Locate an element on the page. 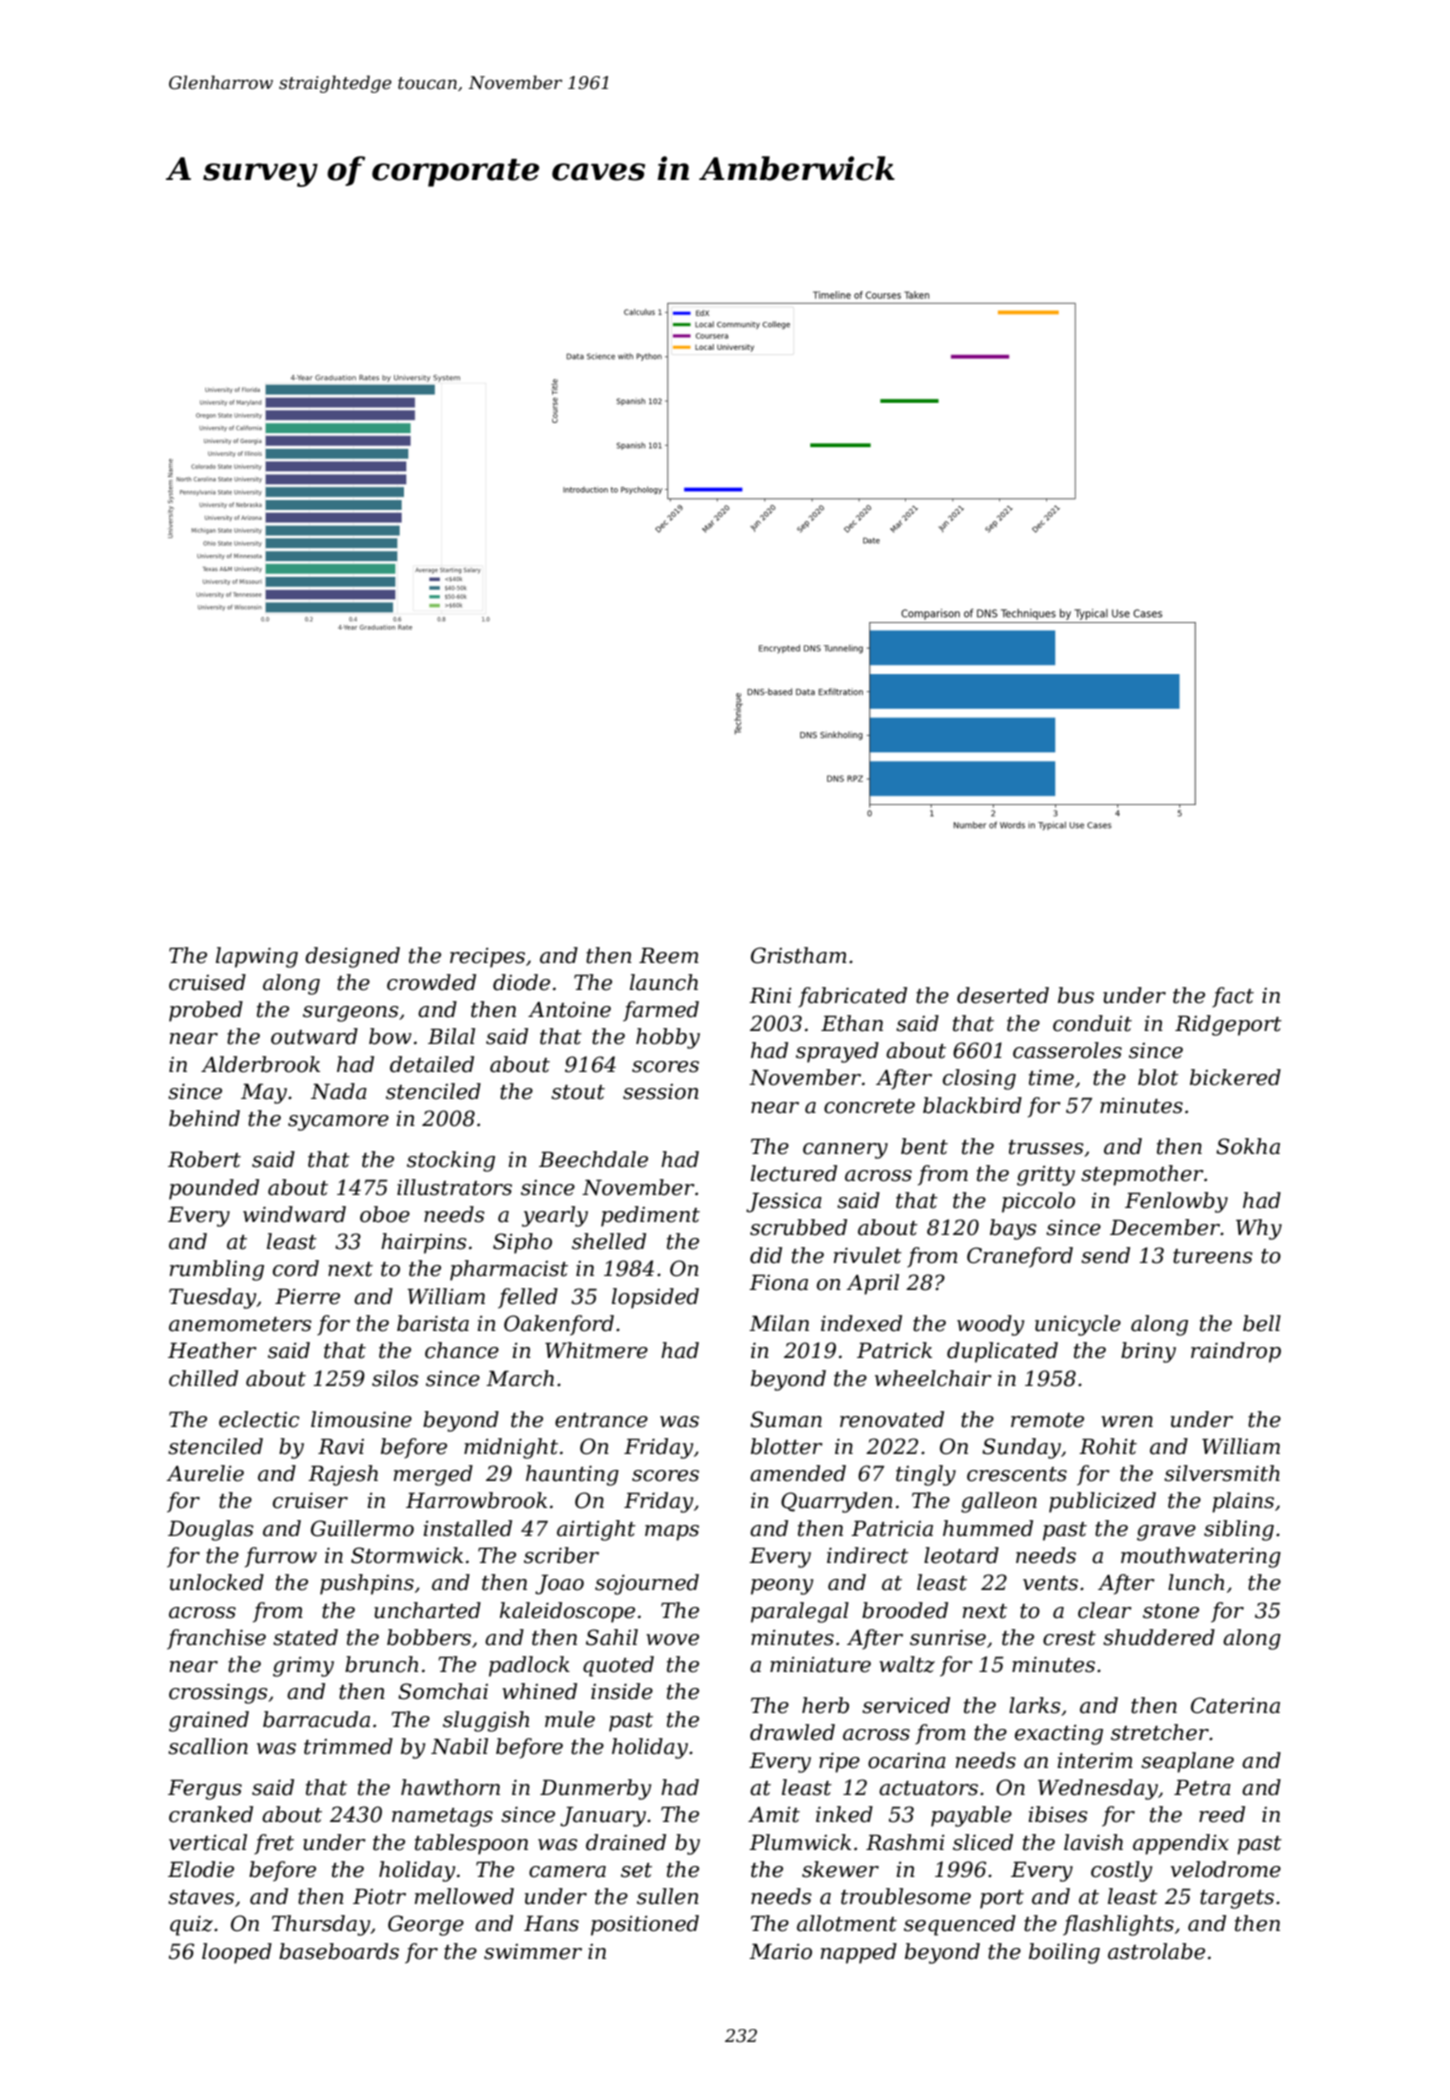  brunch is located at coordinates (381, 1664).
